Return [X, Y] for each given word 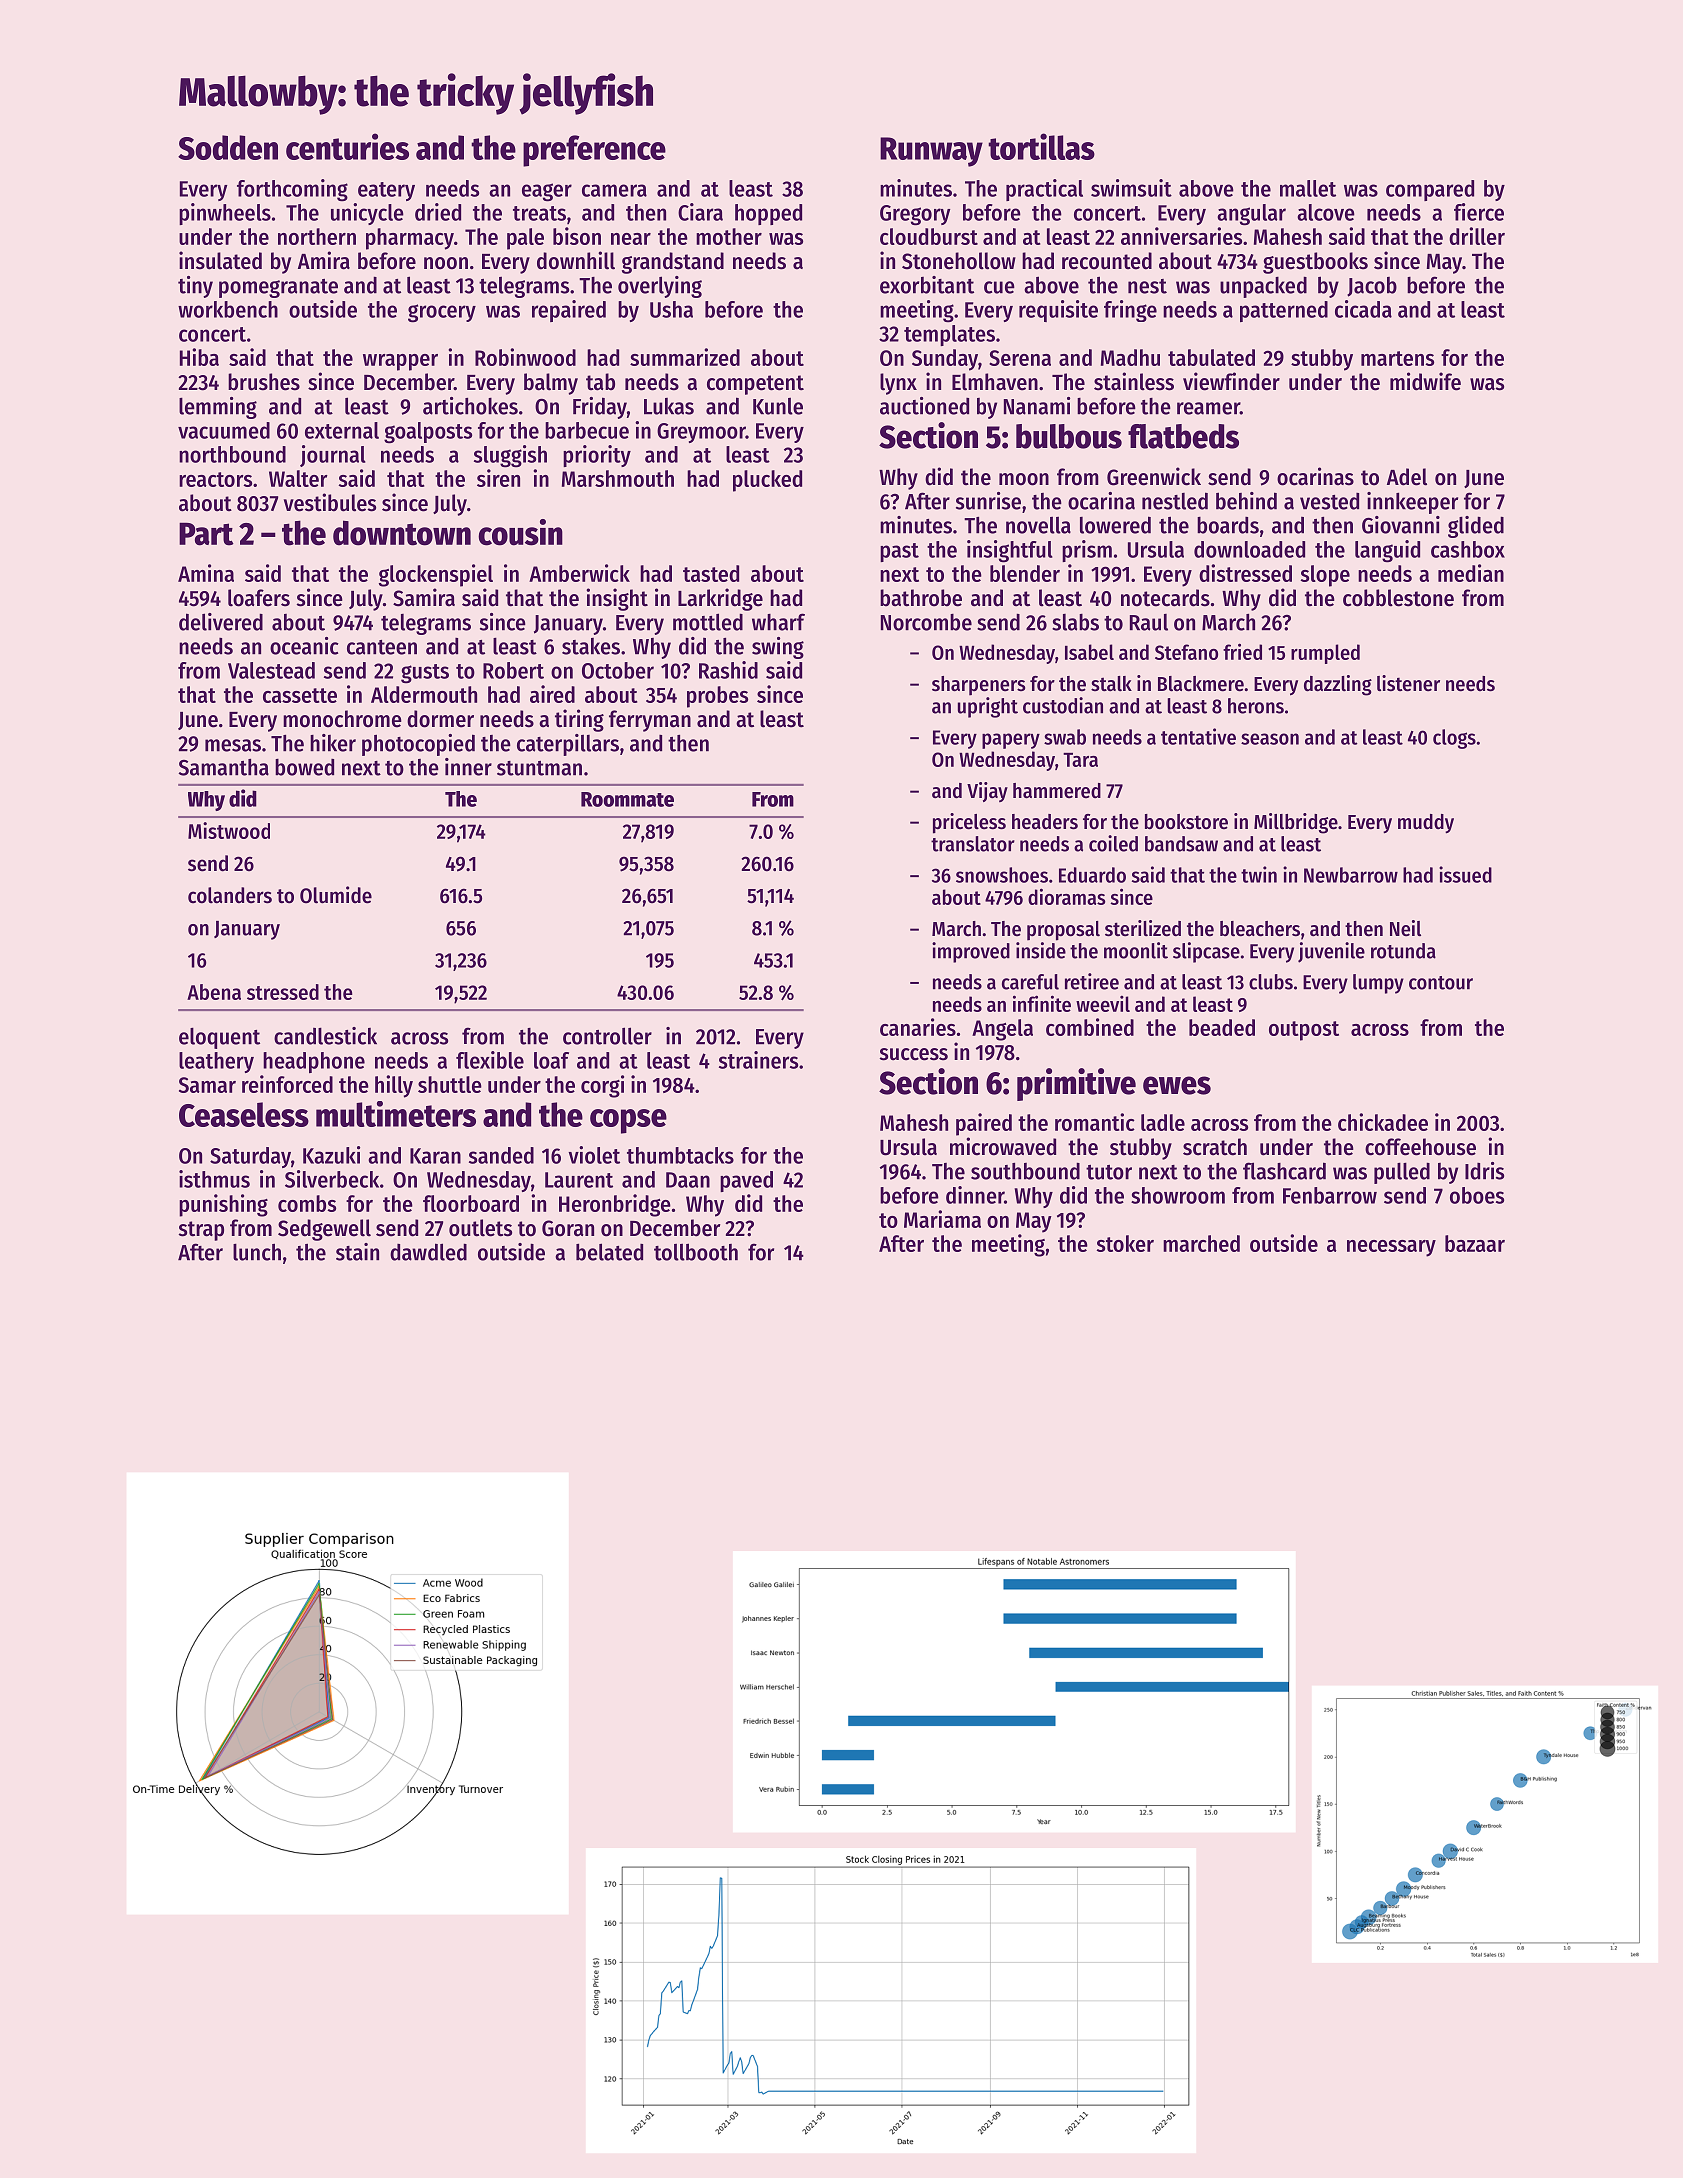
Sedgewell [324, 1230]
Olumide [336, 895]
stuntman [539, 768]
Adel [1407, 477]
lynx [898, 384]
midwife [1425, 381]
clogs [1454, 739]
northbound [232, 454]
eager [547, 192]
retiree [1092, 981]
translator [973, 844]
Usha [671, 309]
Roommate [627, 799]
